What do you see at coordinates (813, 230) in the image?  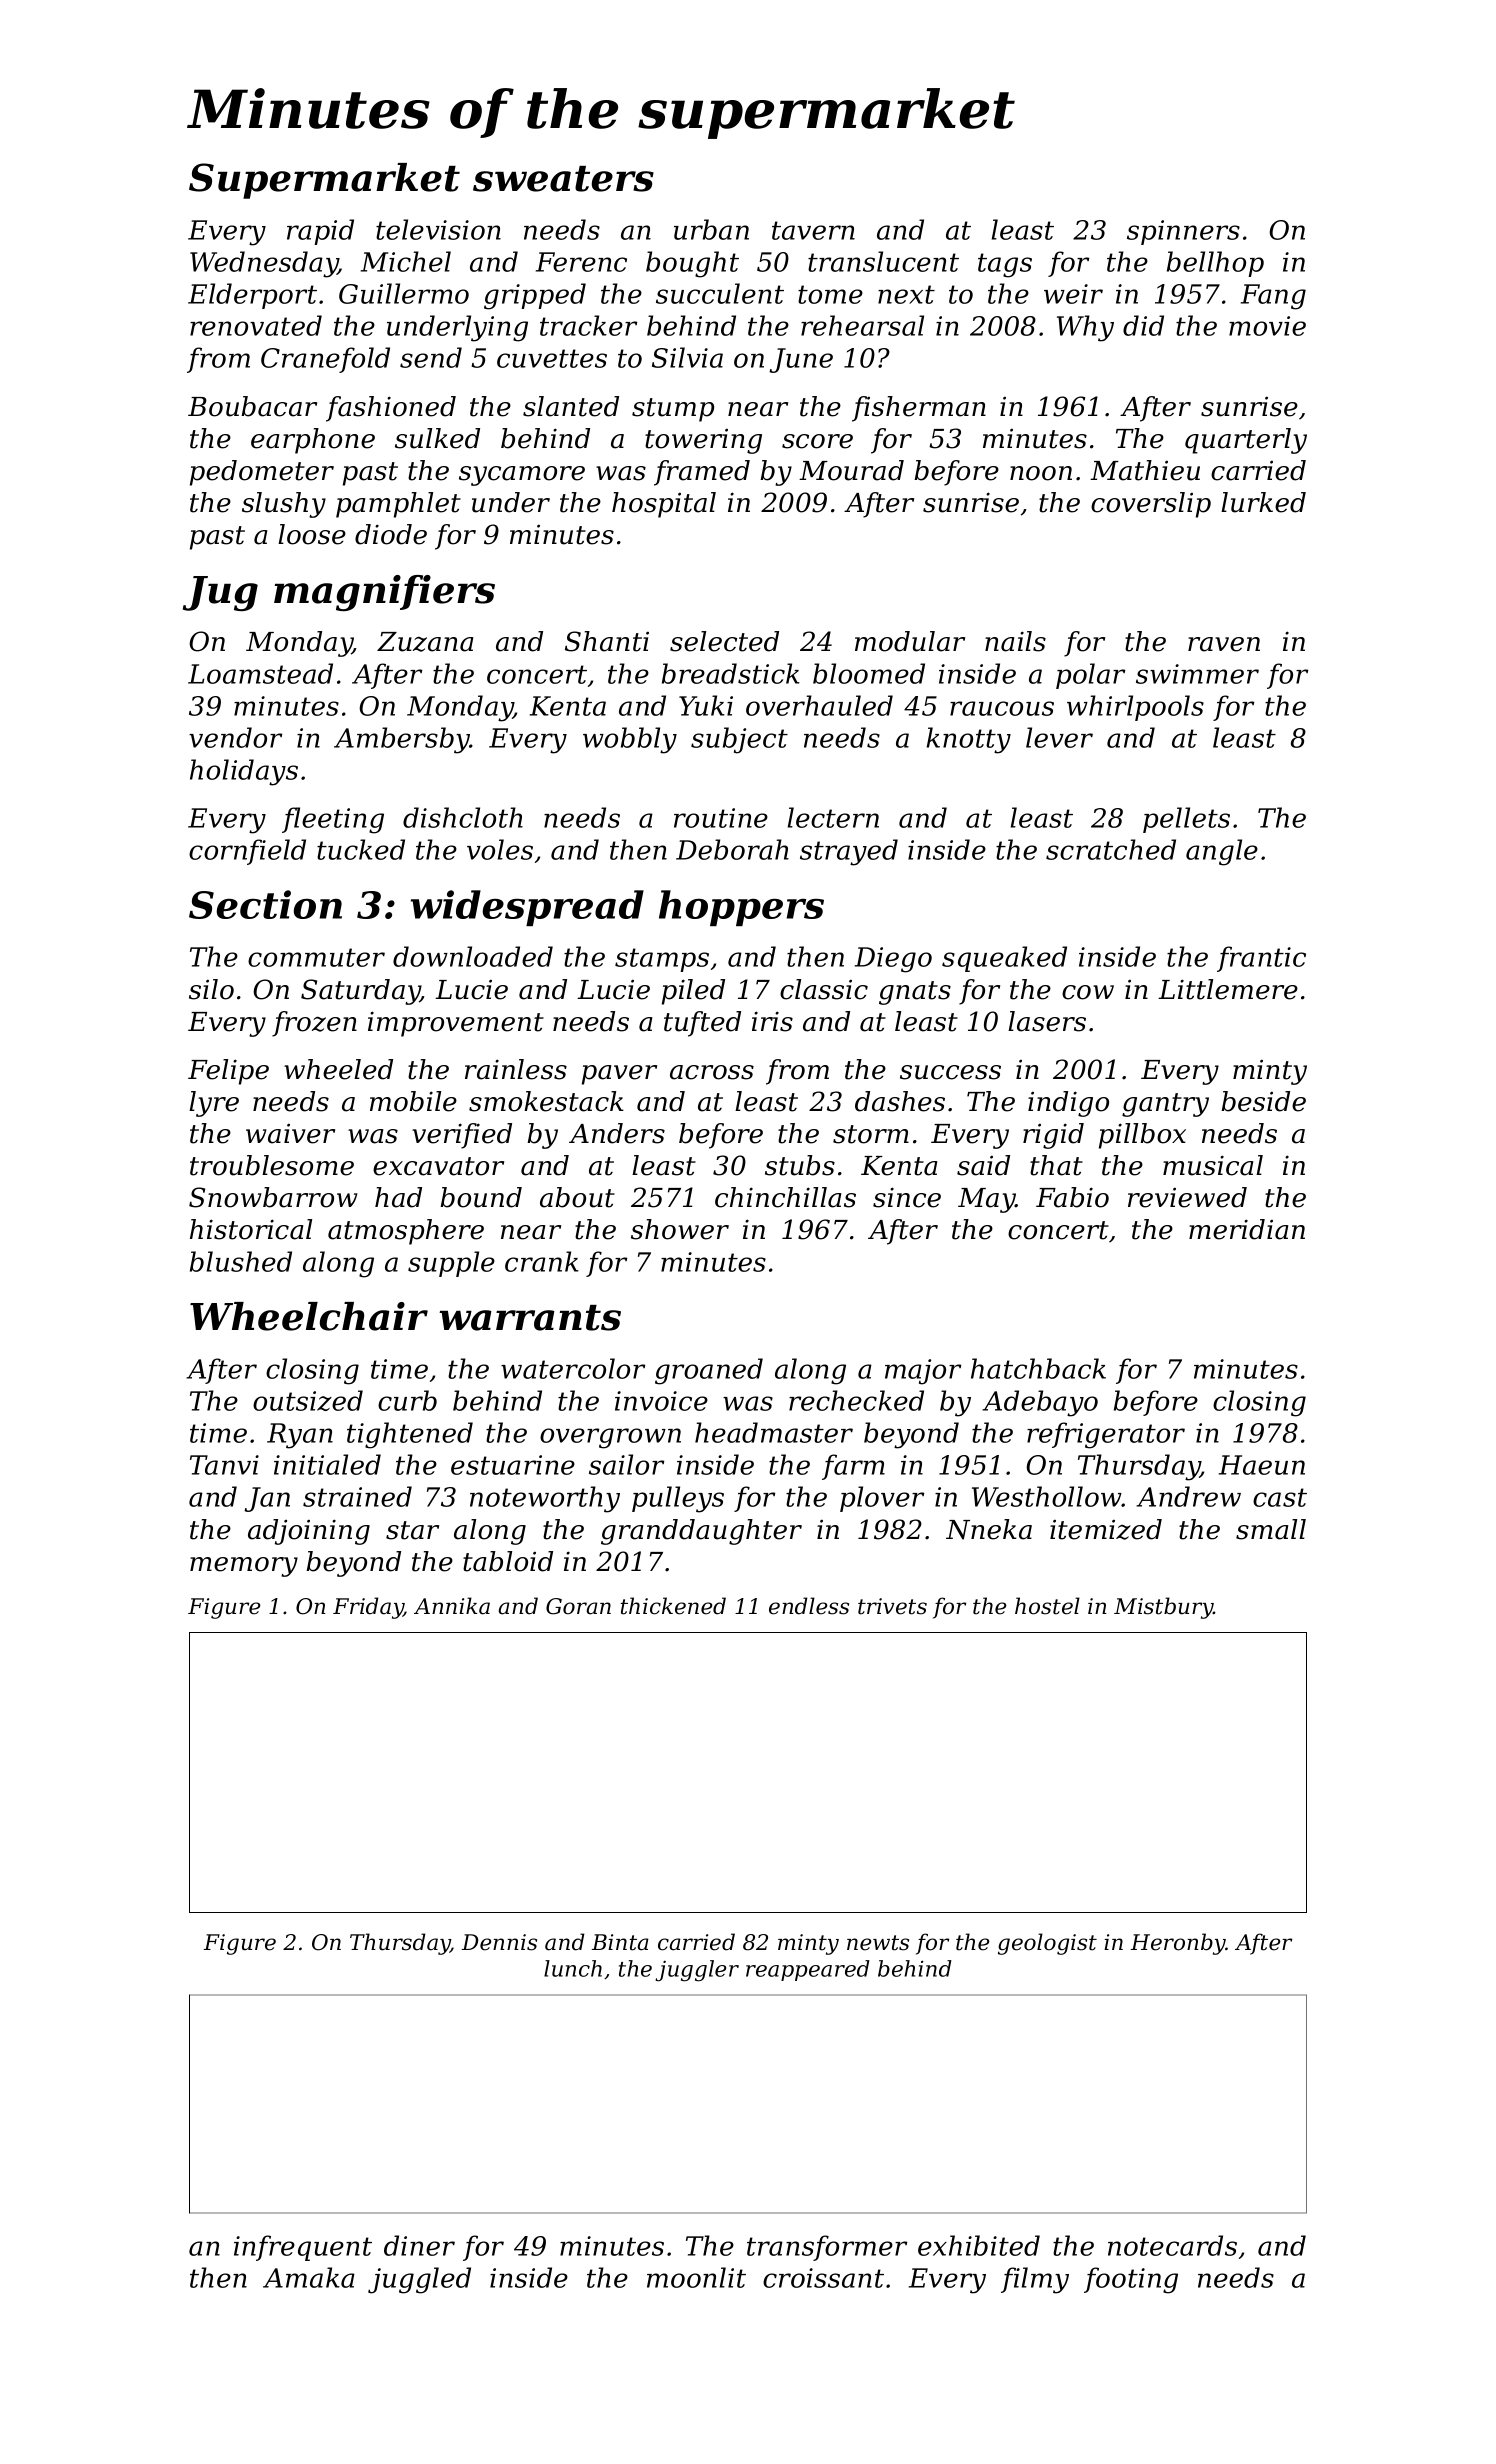 I see `tavern` at bounding box center [813, 230].
